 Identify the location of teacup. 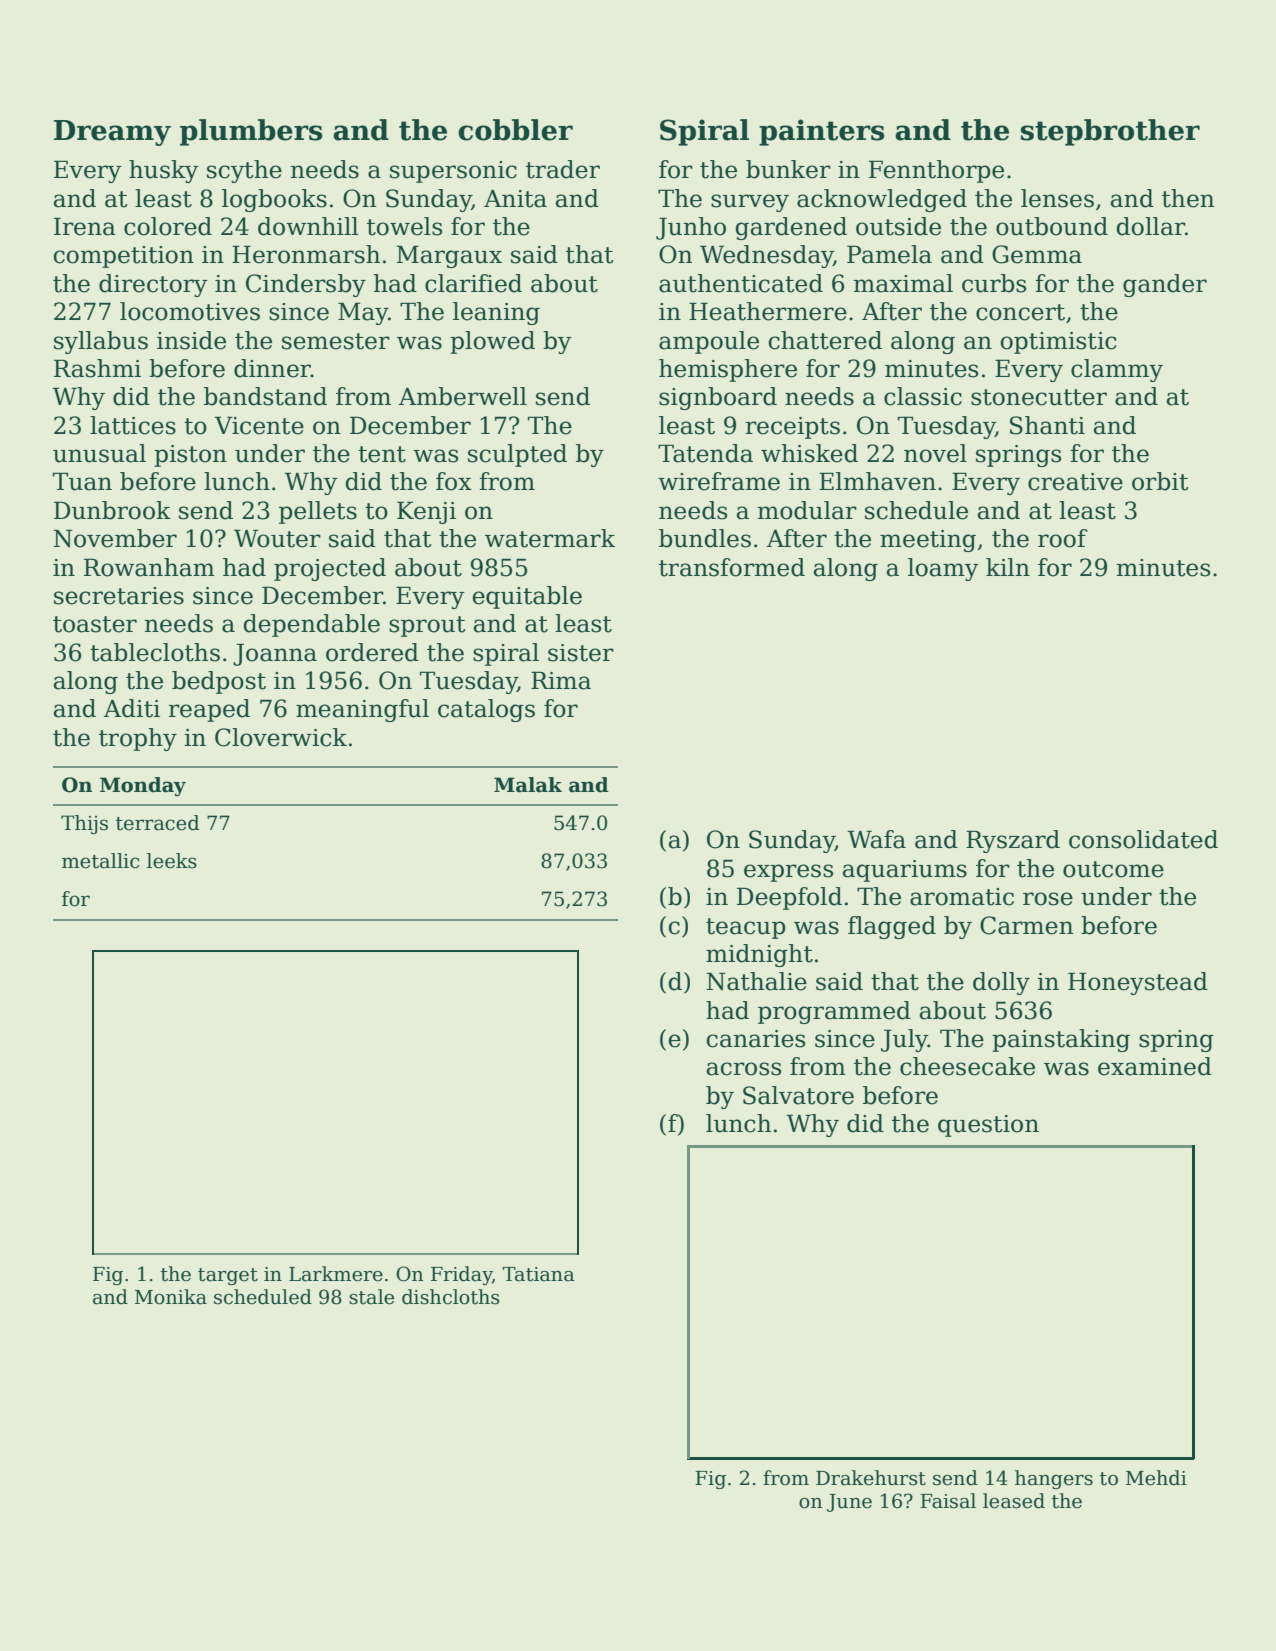
(746, 928).
